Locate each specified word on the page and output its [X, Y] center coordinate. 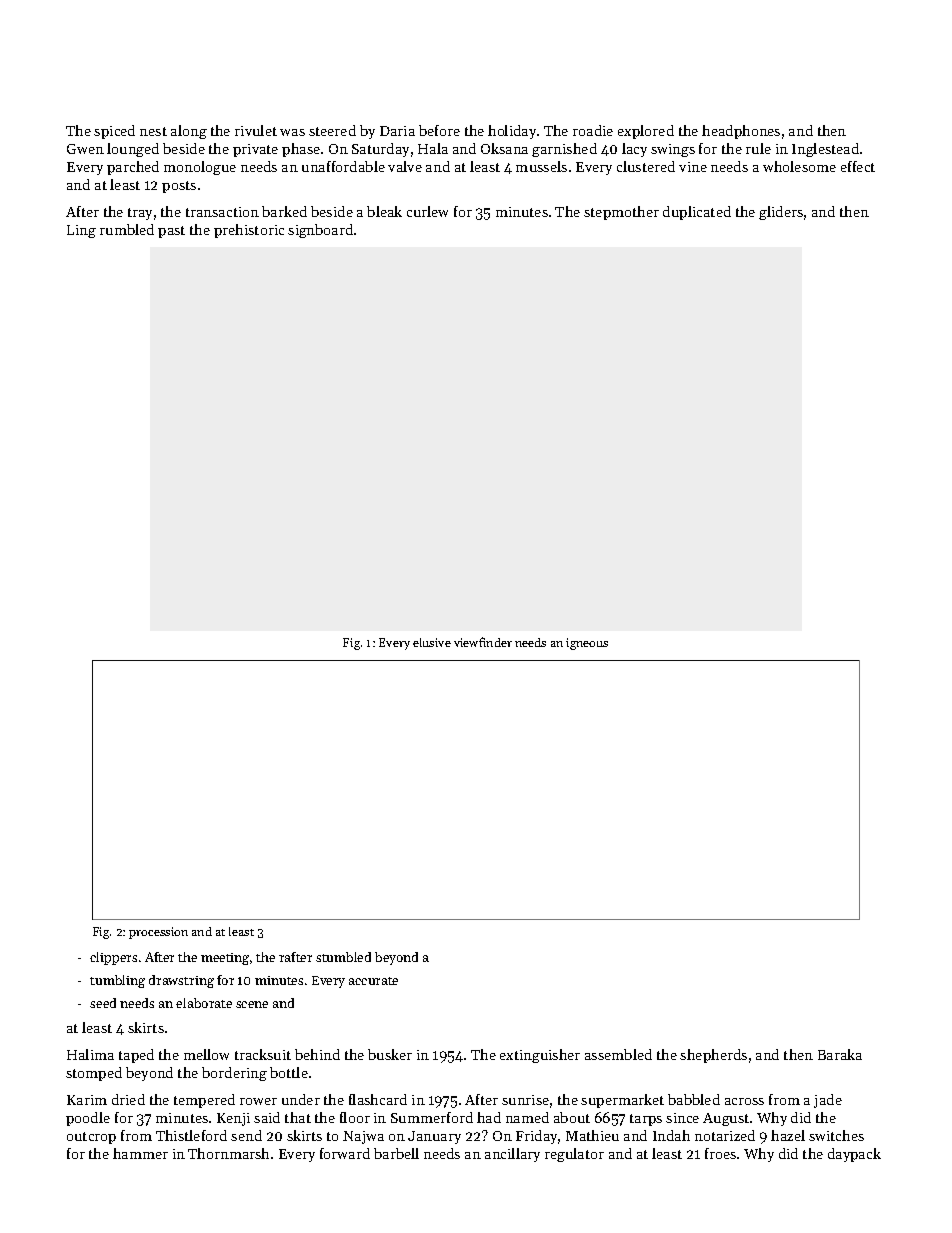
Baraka [840, 1054]
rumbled [127, 229]
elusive [432, 642]
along [189, 132]
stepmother [621, 213]
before [439, 130]
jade [828, 1101]
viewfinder [483, 642]
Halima [90, 1054]
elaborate [204, 1003]
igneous [587, 644]
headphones [741, 132]
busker [390, 1054]
